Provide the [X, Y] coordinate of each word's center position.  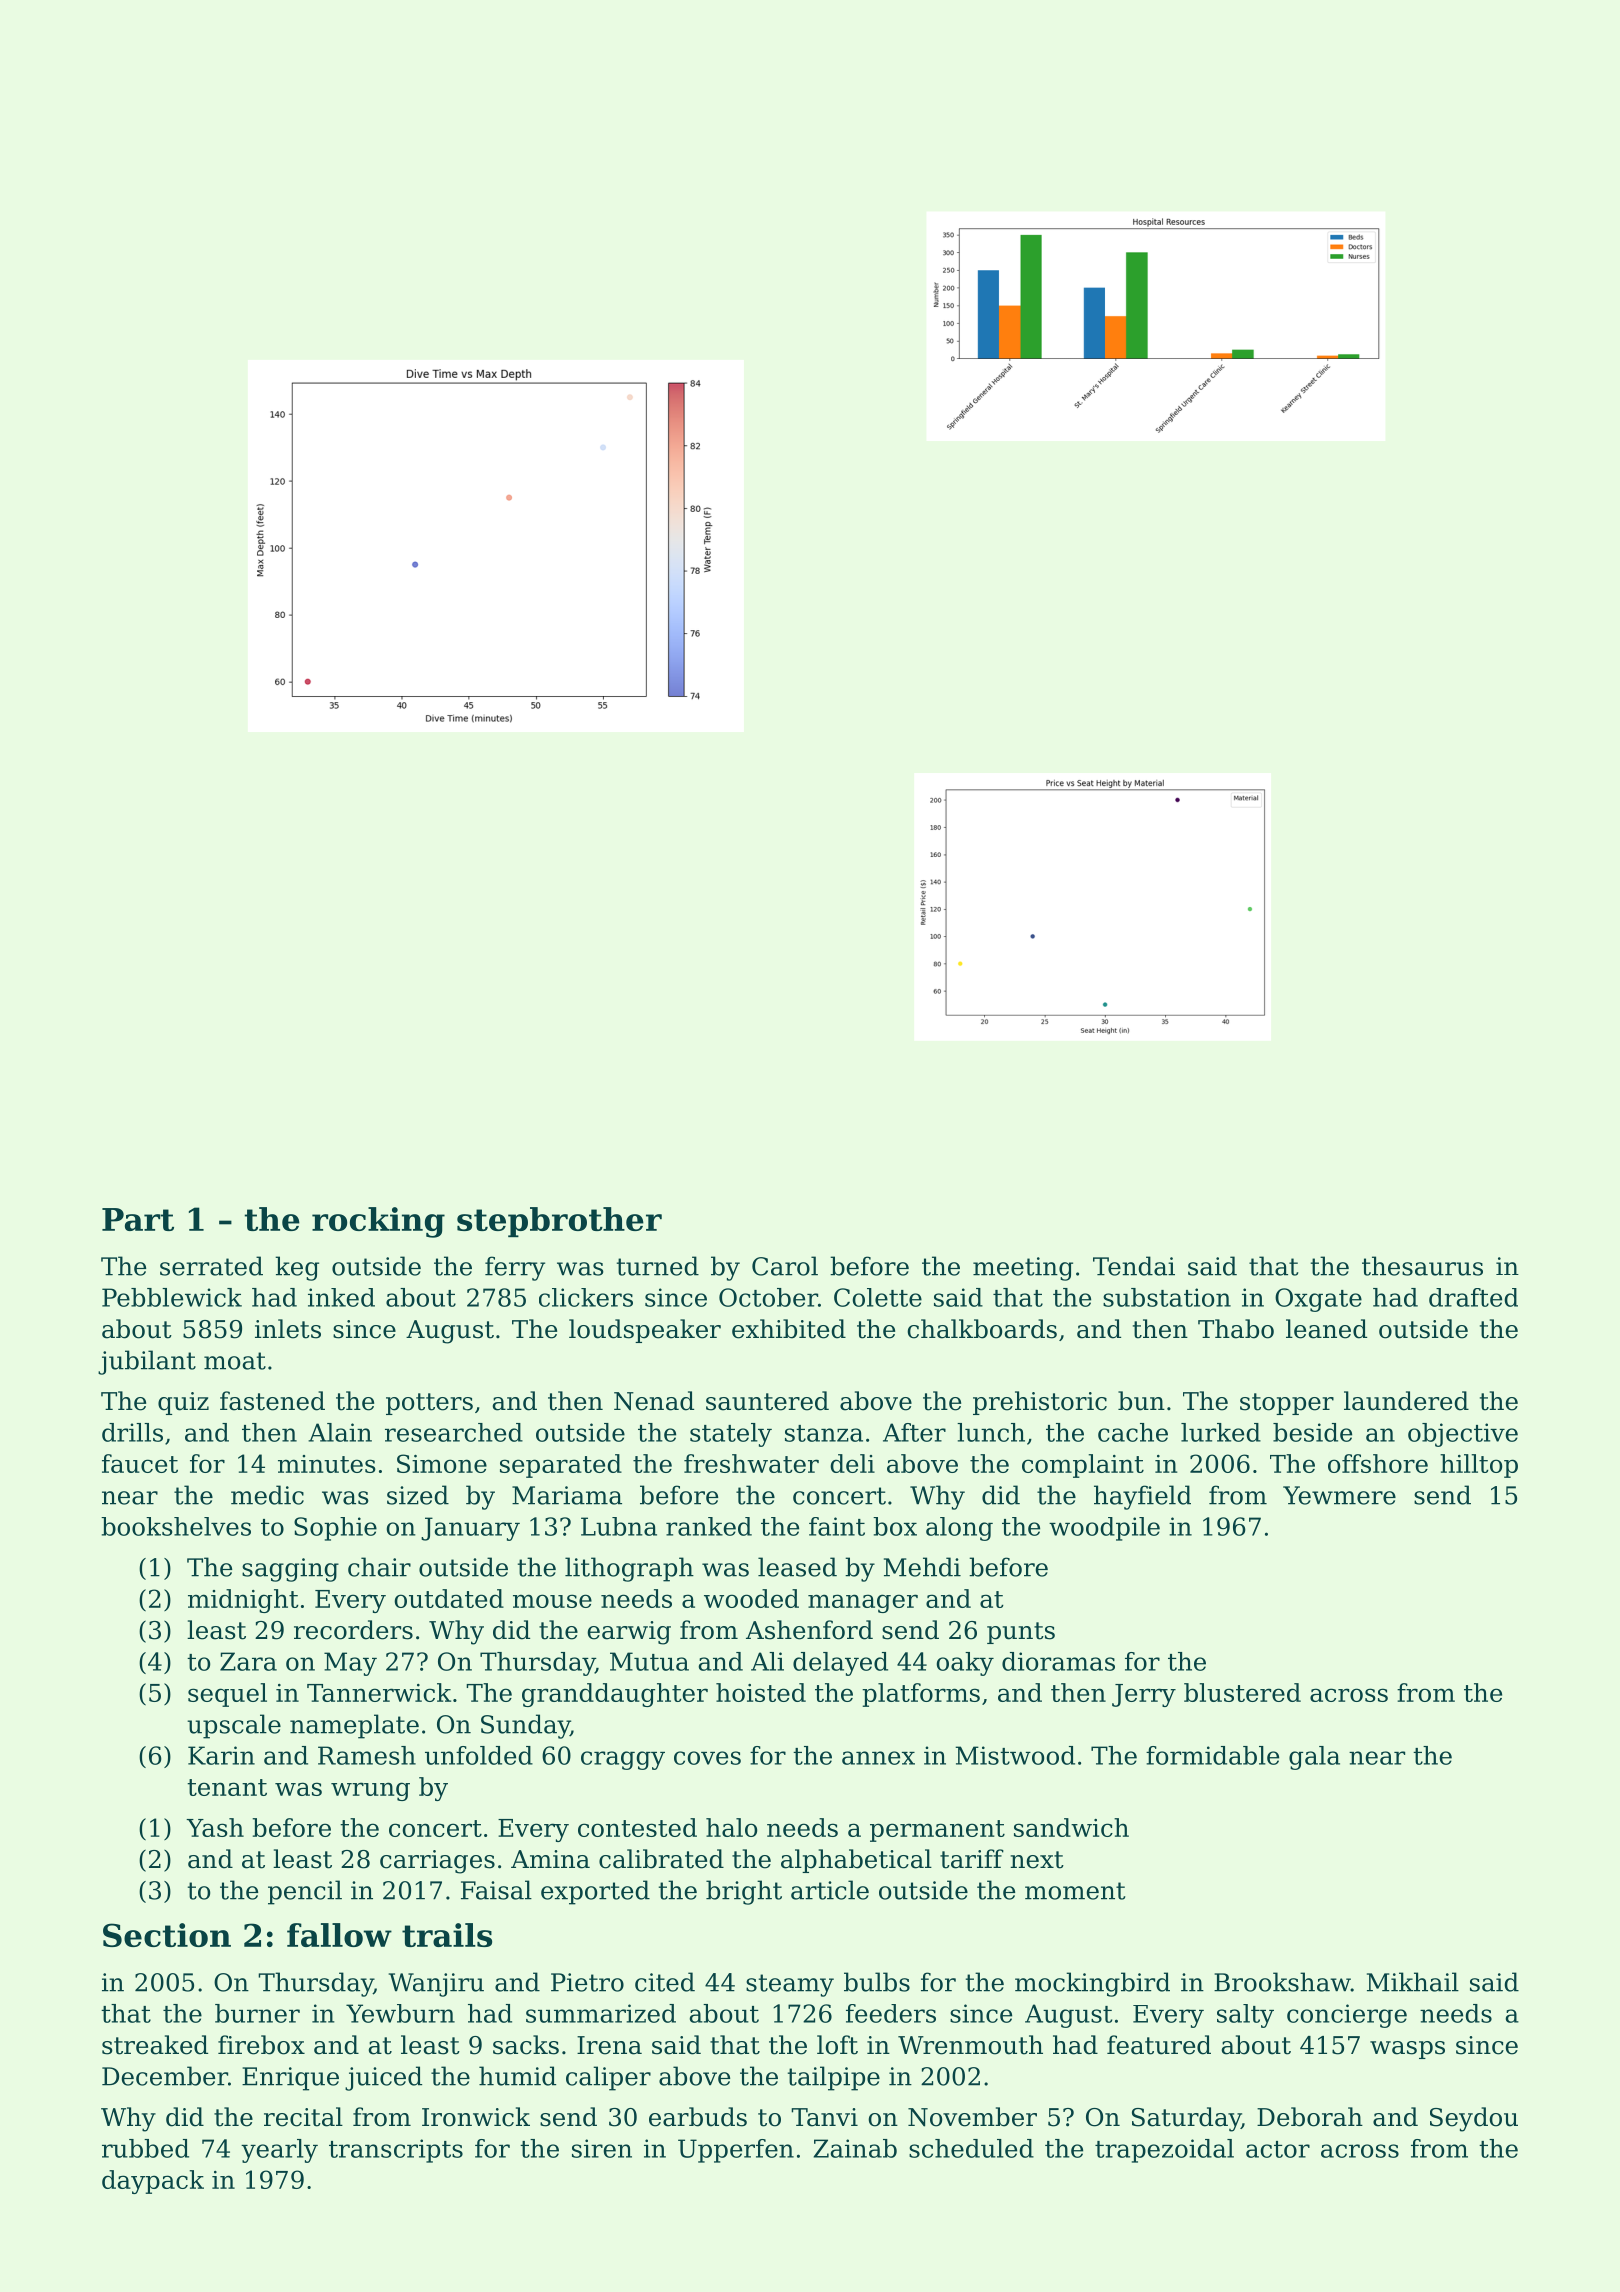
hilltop [1479, 1466]
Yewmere [1339, 1495]
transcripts [396, 2151]
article [830, 1890]
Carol [785, 1266]
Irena [609, 2045]
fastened [272, 1401]
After [914, 1432]
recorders [353, 1630]
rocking [378, 1222]
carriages [437, 1862]
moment [1075, 1891]
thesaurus [1422, 1266]
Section [167, 1935]
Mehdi [922, 1567]
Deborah [1310, 2117]
